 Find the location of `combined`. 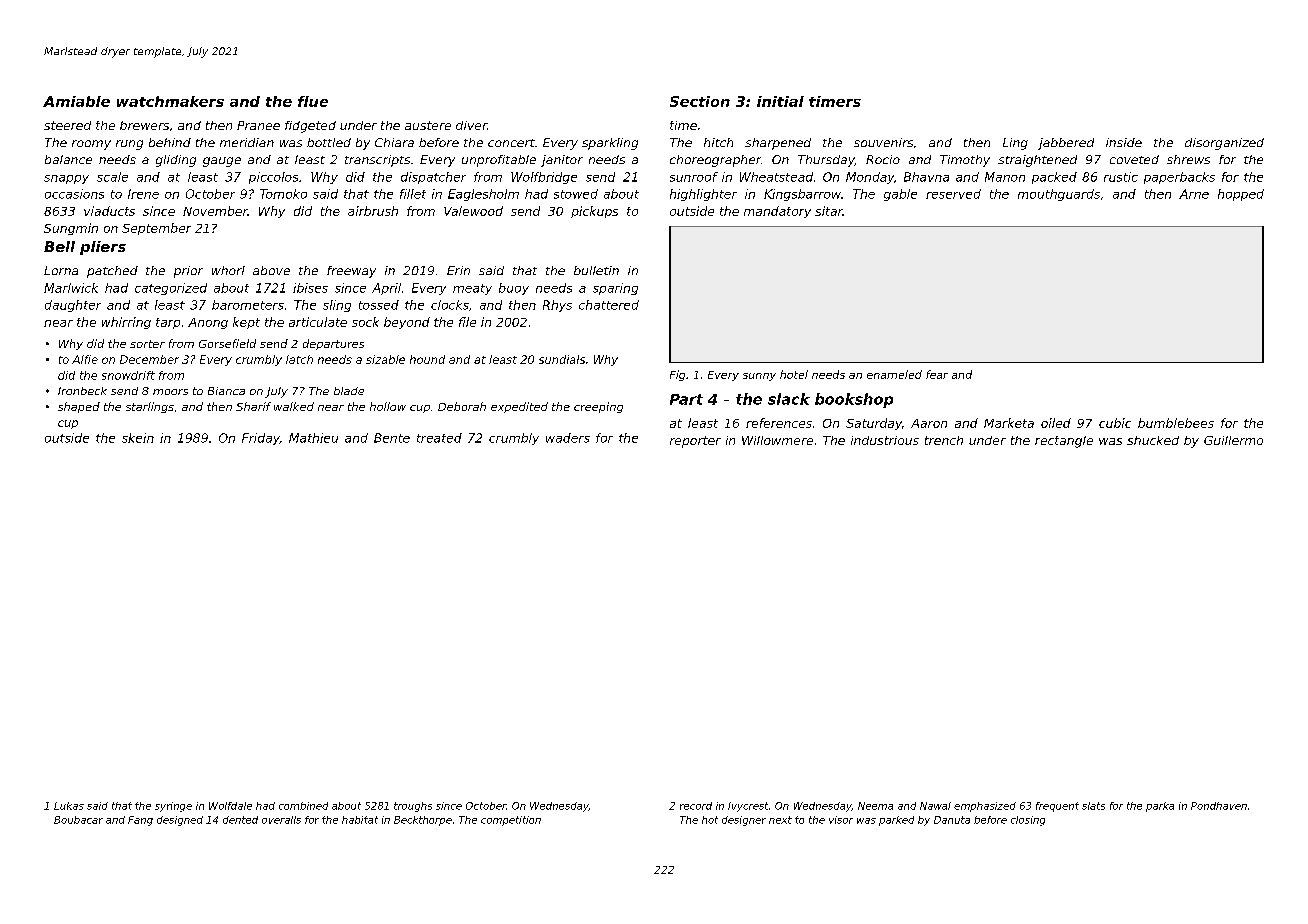

combined is located at coordinates (303, 806).
